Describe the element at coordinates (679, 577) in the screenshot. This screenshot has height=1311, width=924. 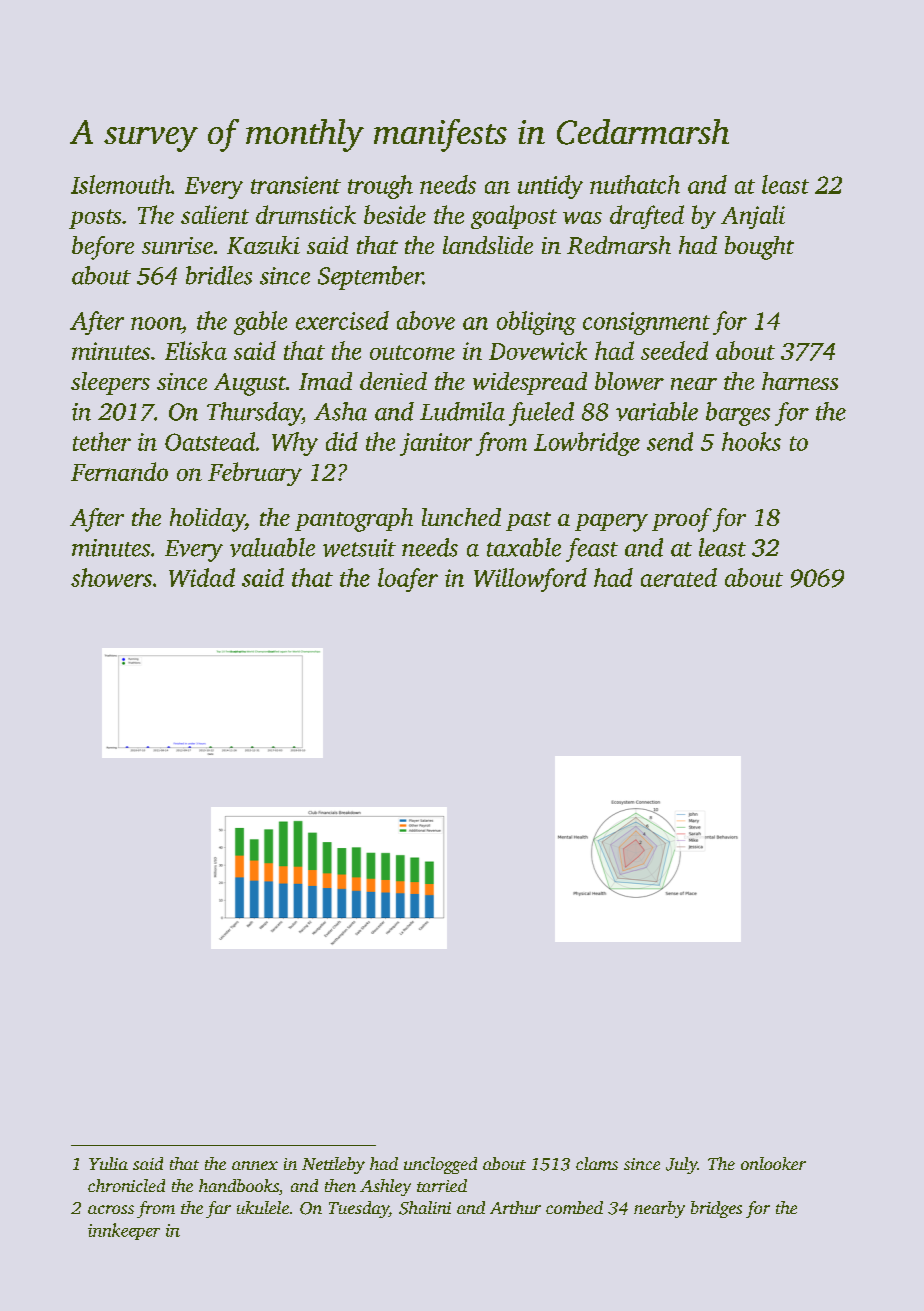
I see `aerated` at that location.
